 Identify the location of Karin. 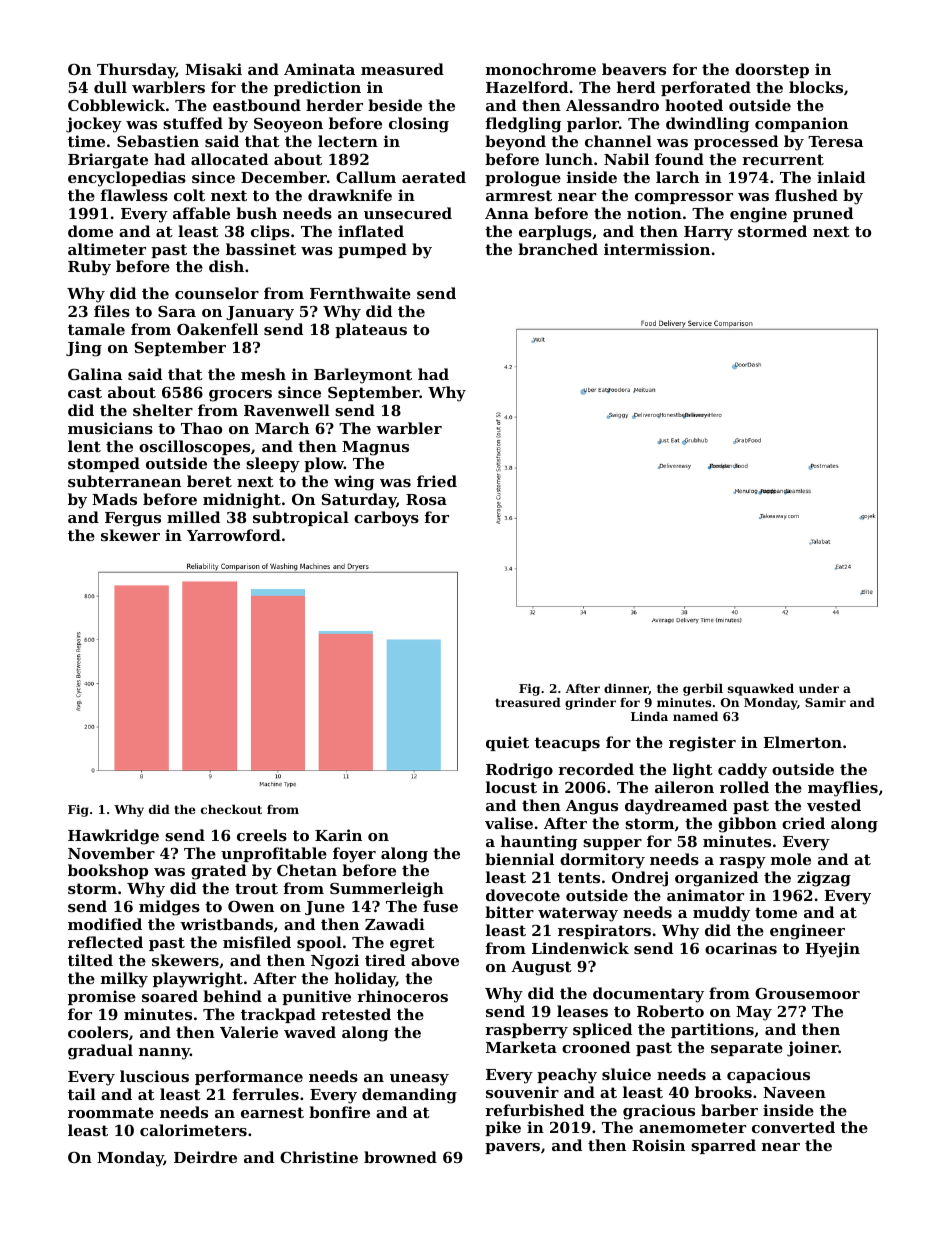
(338, 835).
